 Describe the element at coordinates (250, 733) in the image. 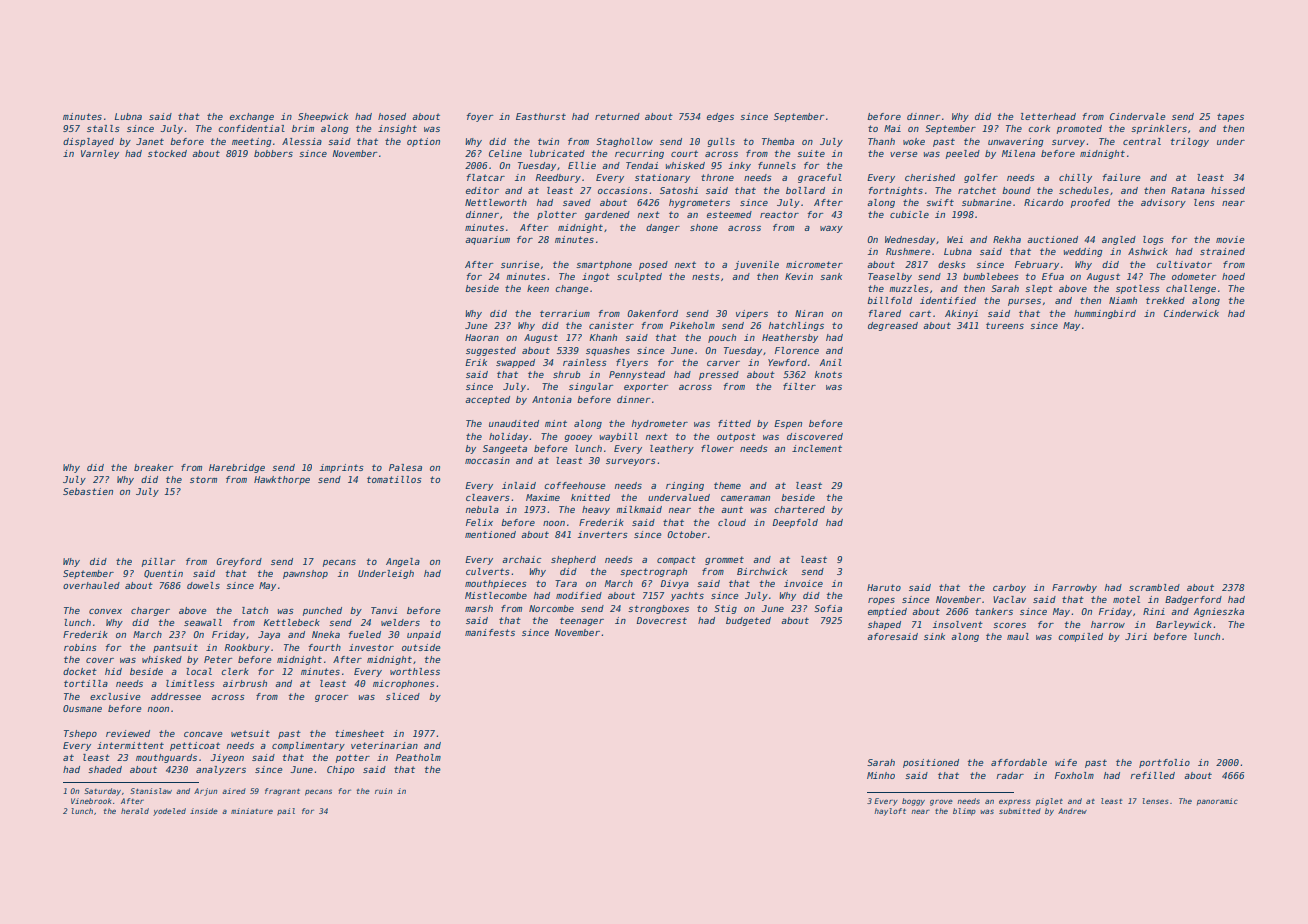

I see `wetsuit` at that location.
